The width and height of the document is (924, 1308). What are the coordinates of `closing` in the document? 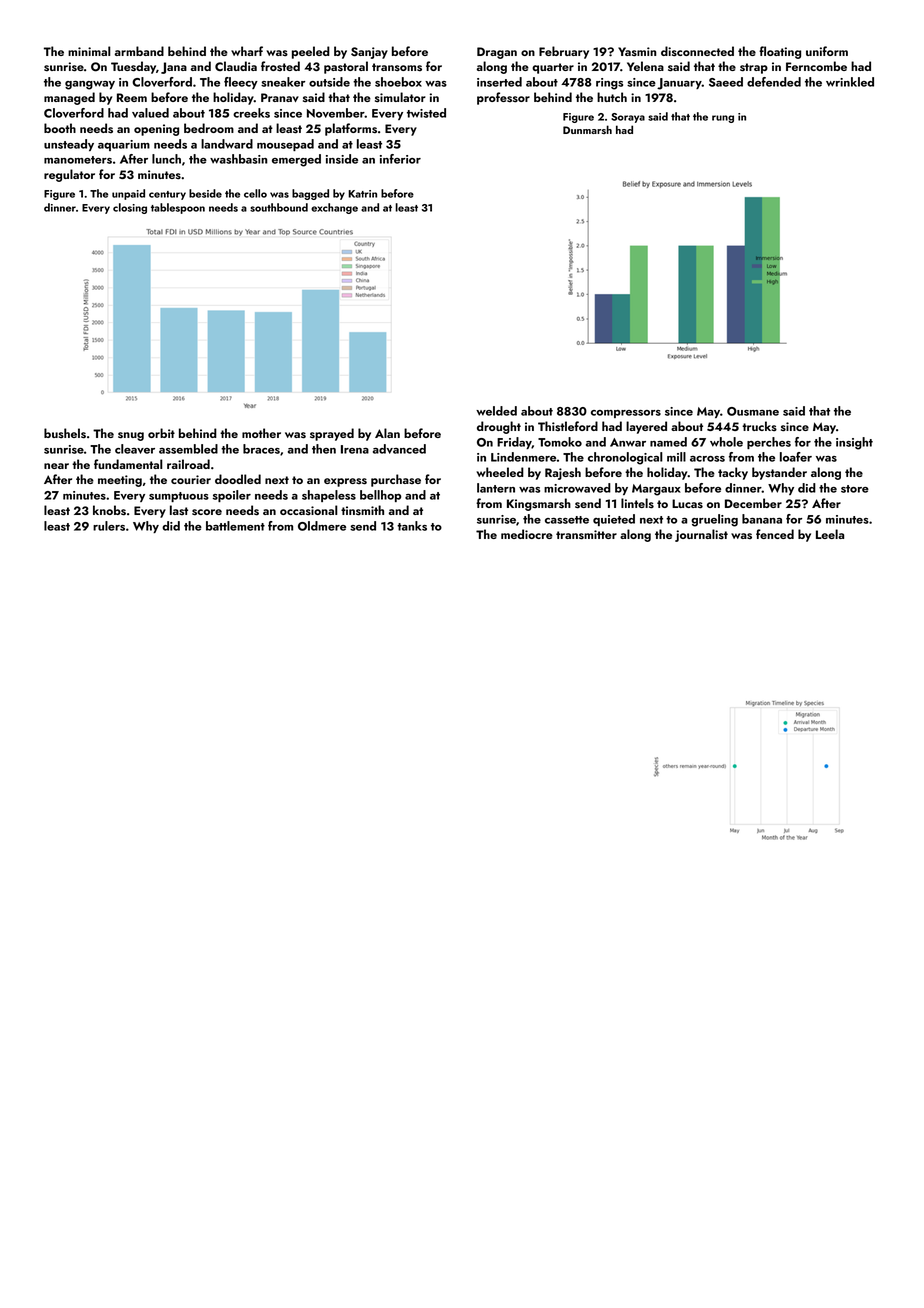 It's located at (130, 208).
